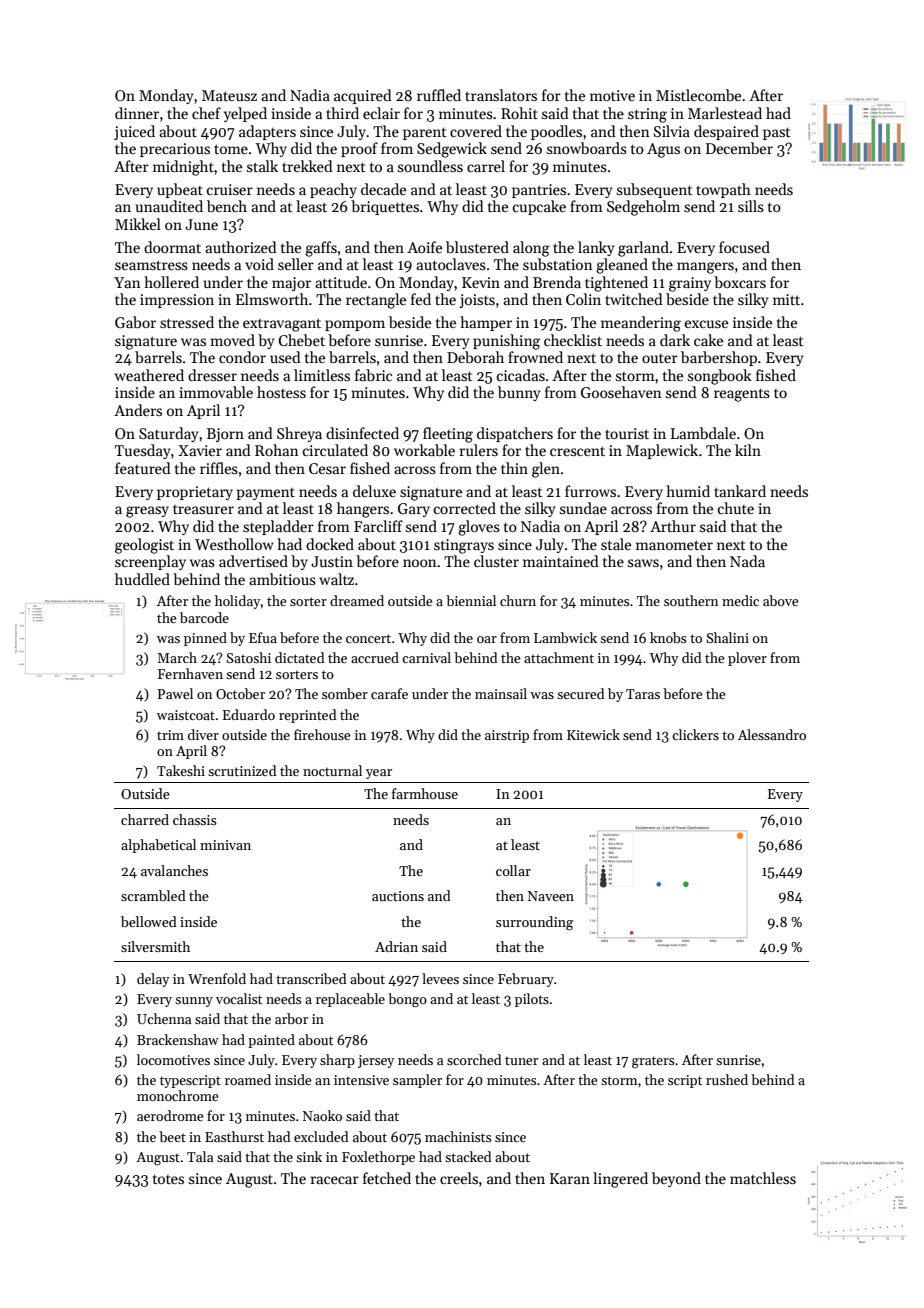 The height and width of the page is (1308, 924). What do you see at coordinates (249, 714) in the page?
I see `Eduardo` at bounding box center [249, 714].
